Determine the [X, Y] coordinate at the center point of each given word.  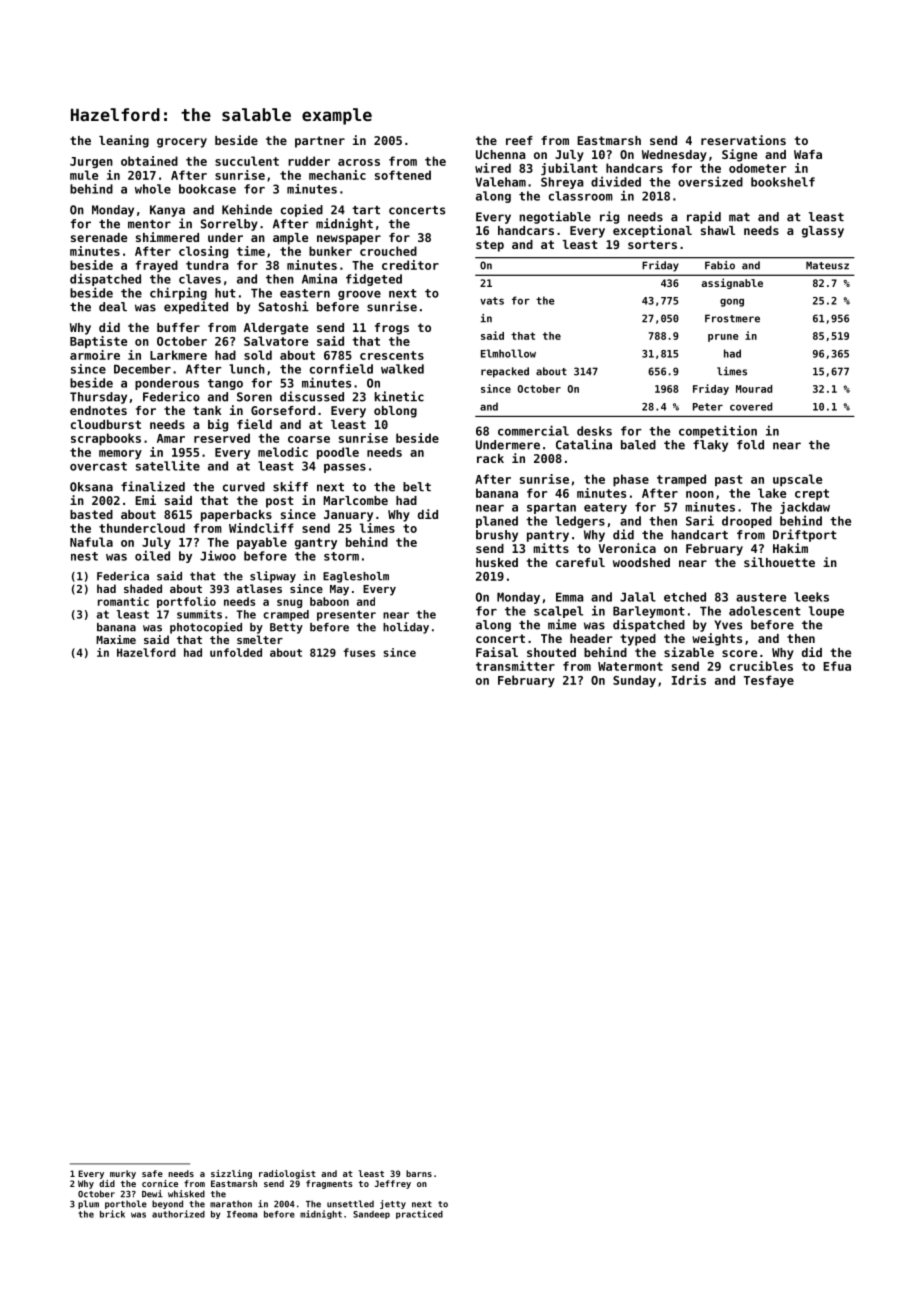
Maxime [116, 639]
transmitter [515, 666]
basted [91, 514]
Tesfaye [769, 681]
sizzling [231, 1174]
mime [562, 624]
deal [113, 307]
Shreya [562, 183]
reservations [743, 140]
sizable [689, 652]
